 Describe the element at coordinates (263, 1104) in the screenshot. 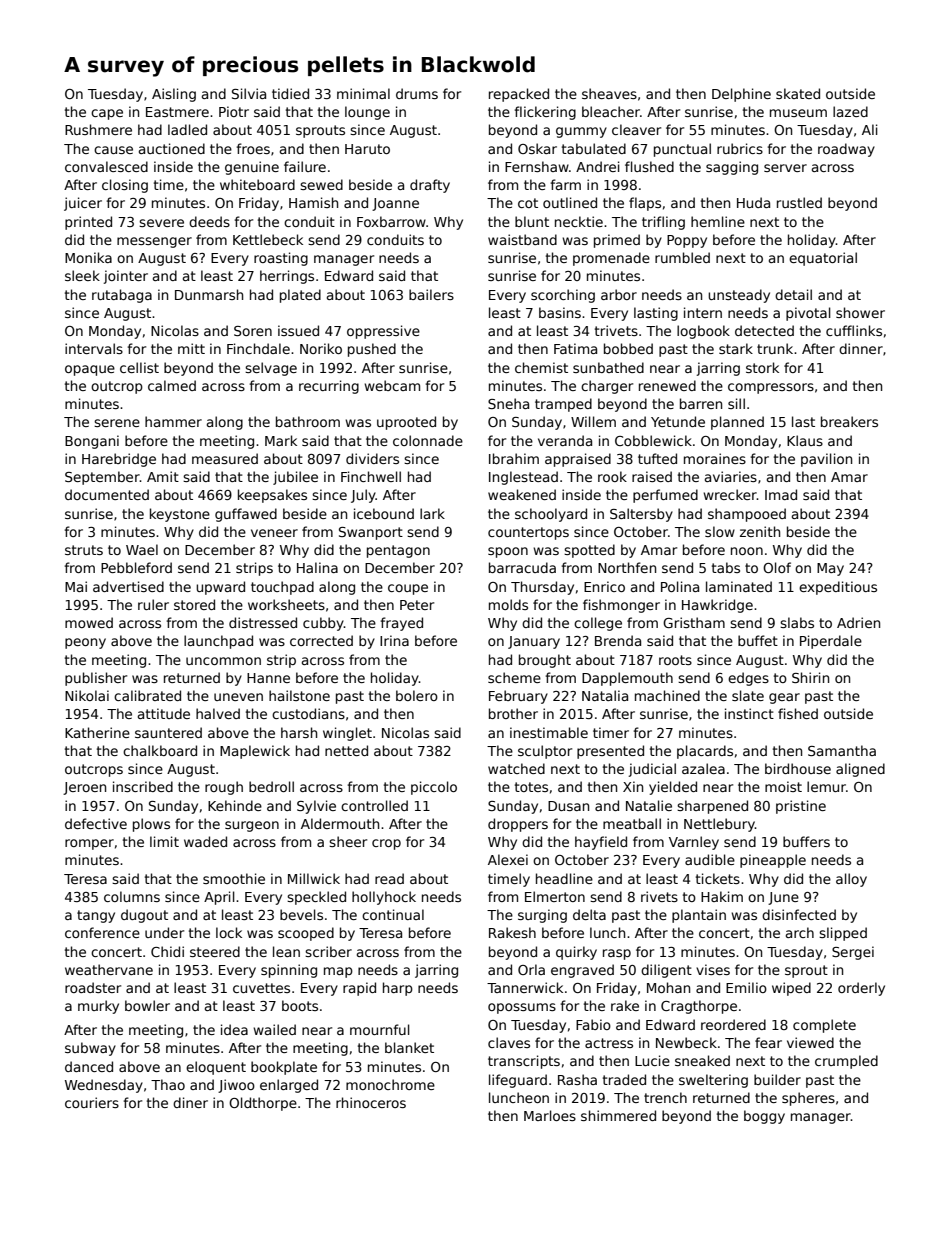

I see `Oldthorpe` at that location.
